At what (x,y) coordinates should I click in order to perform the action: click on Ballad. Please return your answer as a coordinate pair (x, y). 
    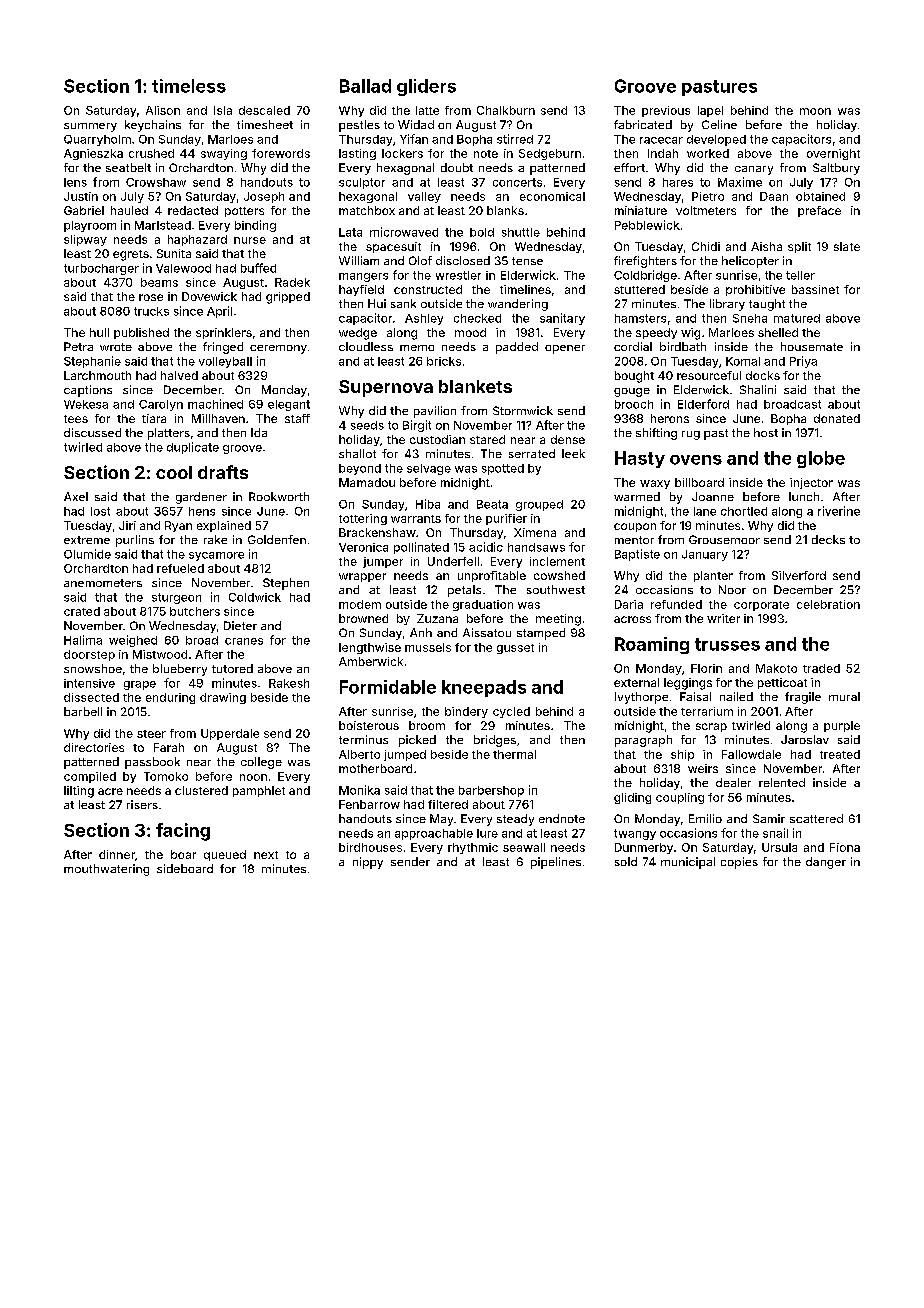
    Looking at the image, I should click on (365, 86).
